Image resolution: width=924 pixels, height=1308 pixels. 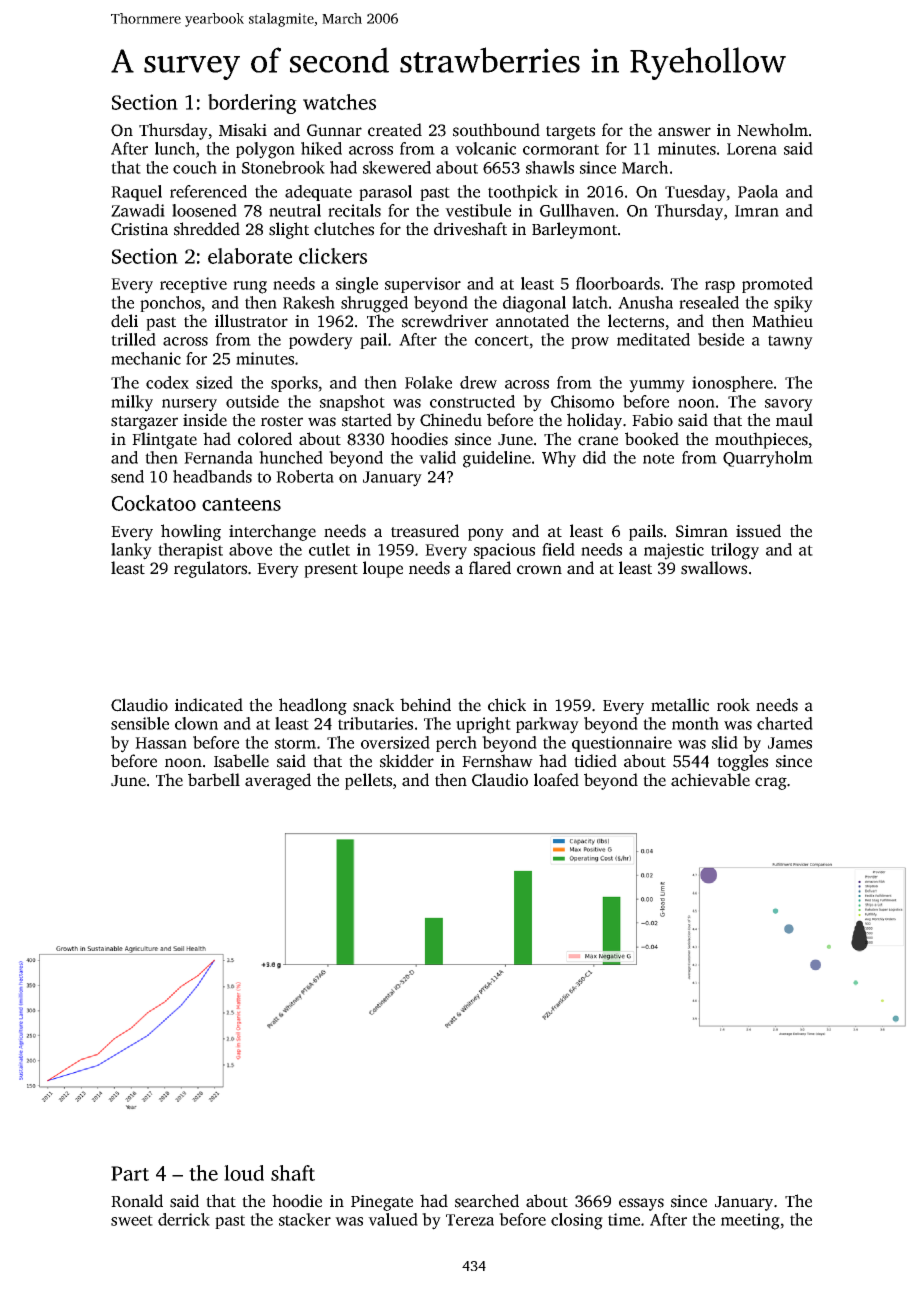 What do you see at coordinates (382, 1203) in the image?
I see `Pinegate` at bounding box center [382, 1203].
